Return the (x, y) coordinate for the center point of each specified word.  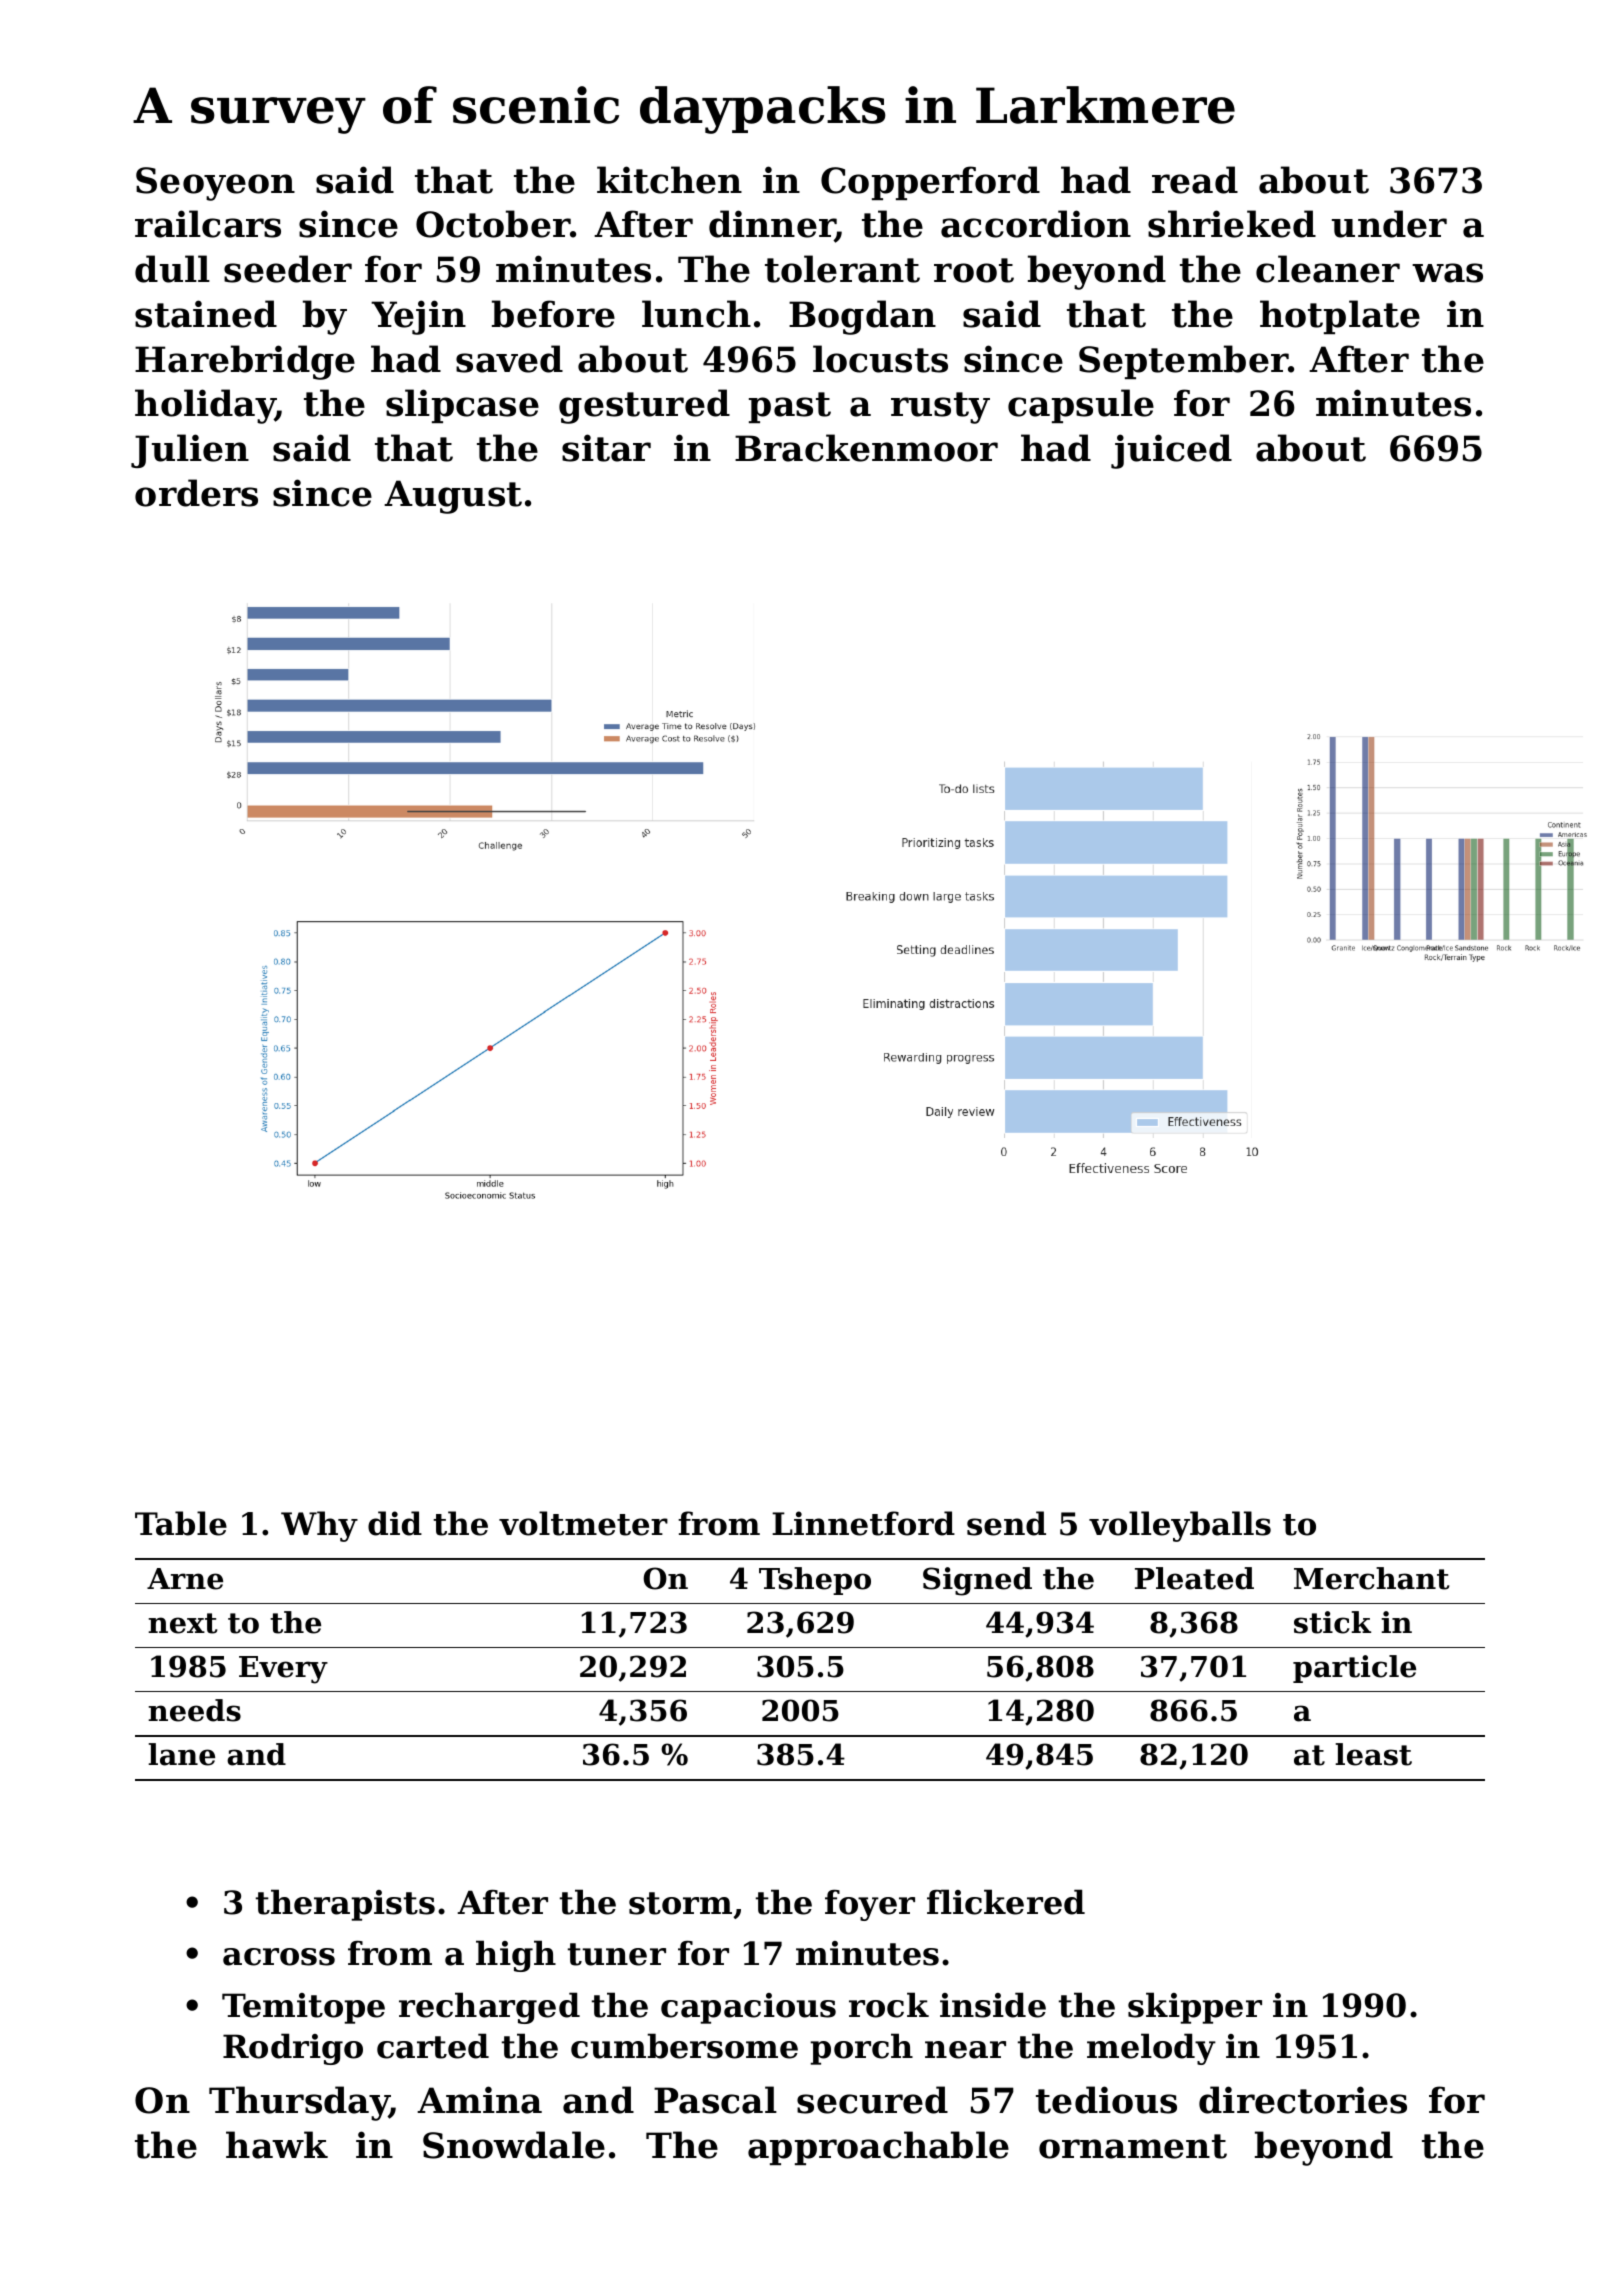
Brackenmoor (866, 448)
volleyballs (1180, 1526)
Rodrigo (293, 2049)
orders (196, 493)
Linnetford (863, 1523)
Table (181, 1523)
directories (1303, 2100)
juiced (1171, 451)
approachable (878, 2148)
